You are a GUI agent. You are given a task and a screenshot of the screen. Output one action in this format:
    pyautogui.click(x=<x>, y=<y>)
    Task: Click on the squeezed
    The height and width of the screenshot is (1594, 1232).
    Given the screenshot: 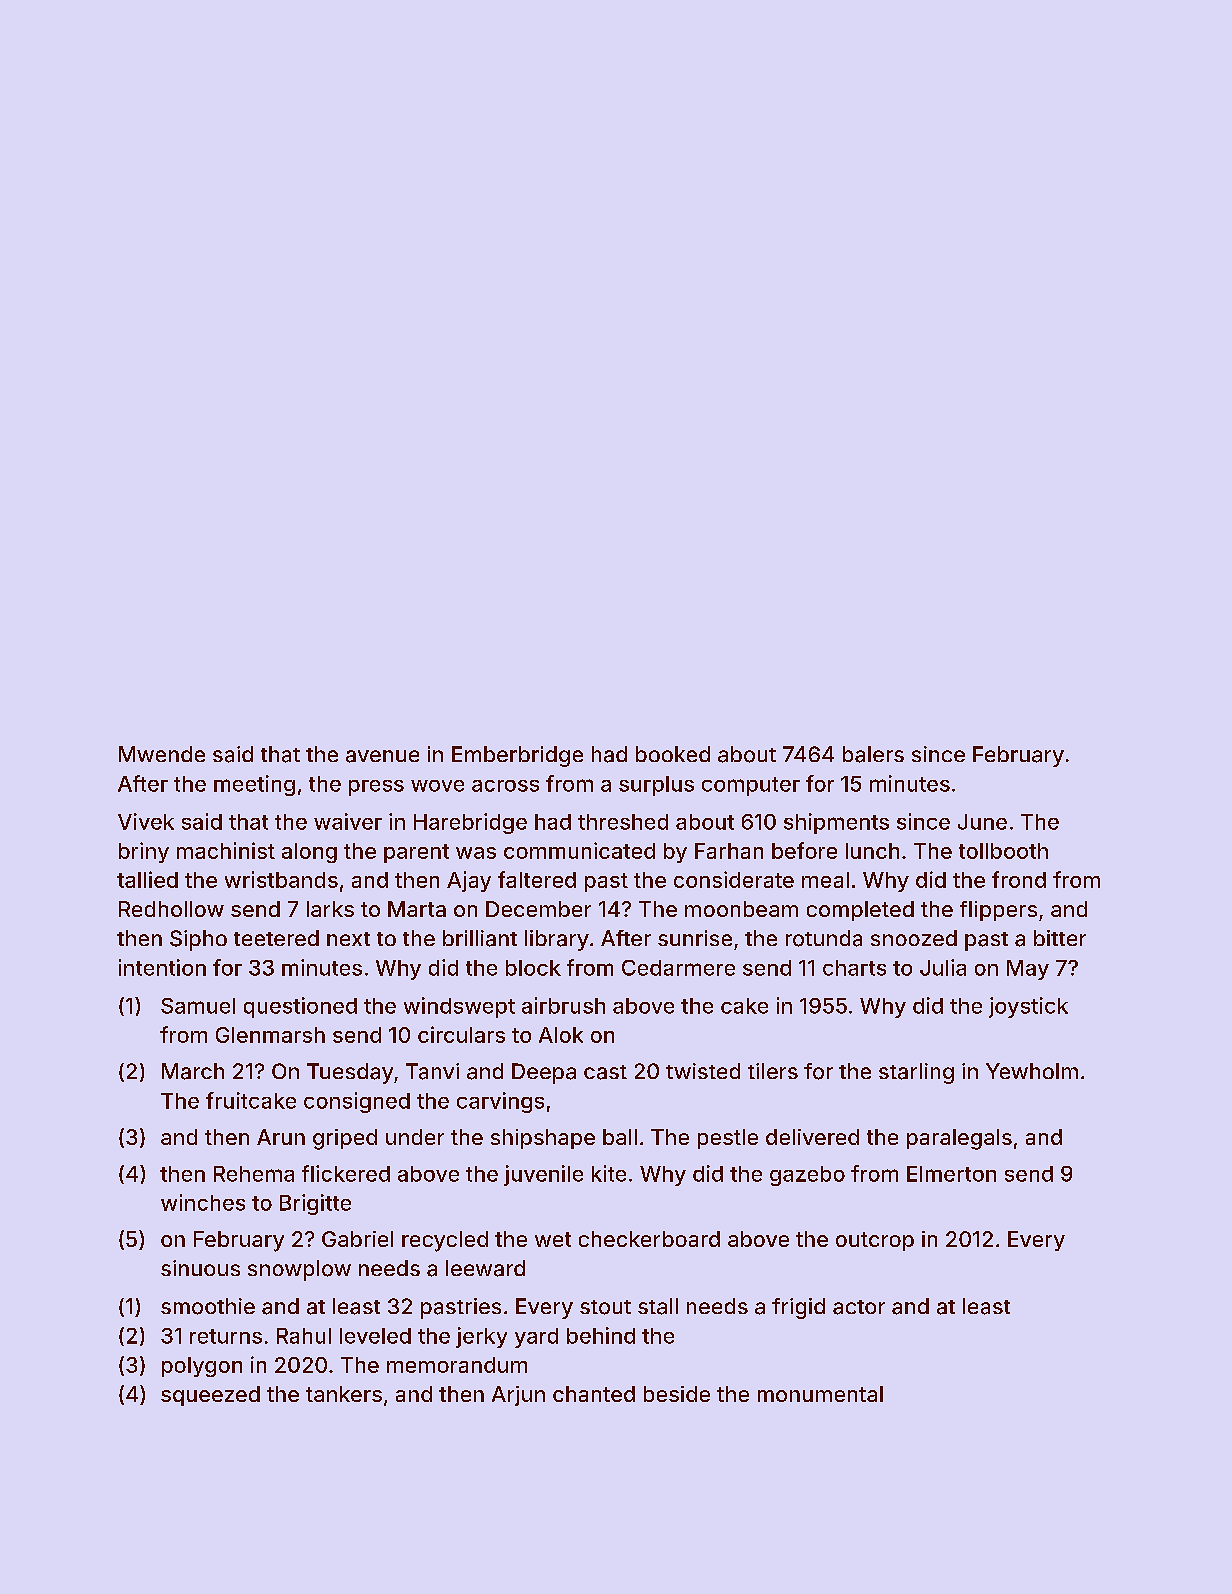 What is the action you would take?
    pyautogui.click(x=210, y=1396)
